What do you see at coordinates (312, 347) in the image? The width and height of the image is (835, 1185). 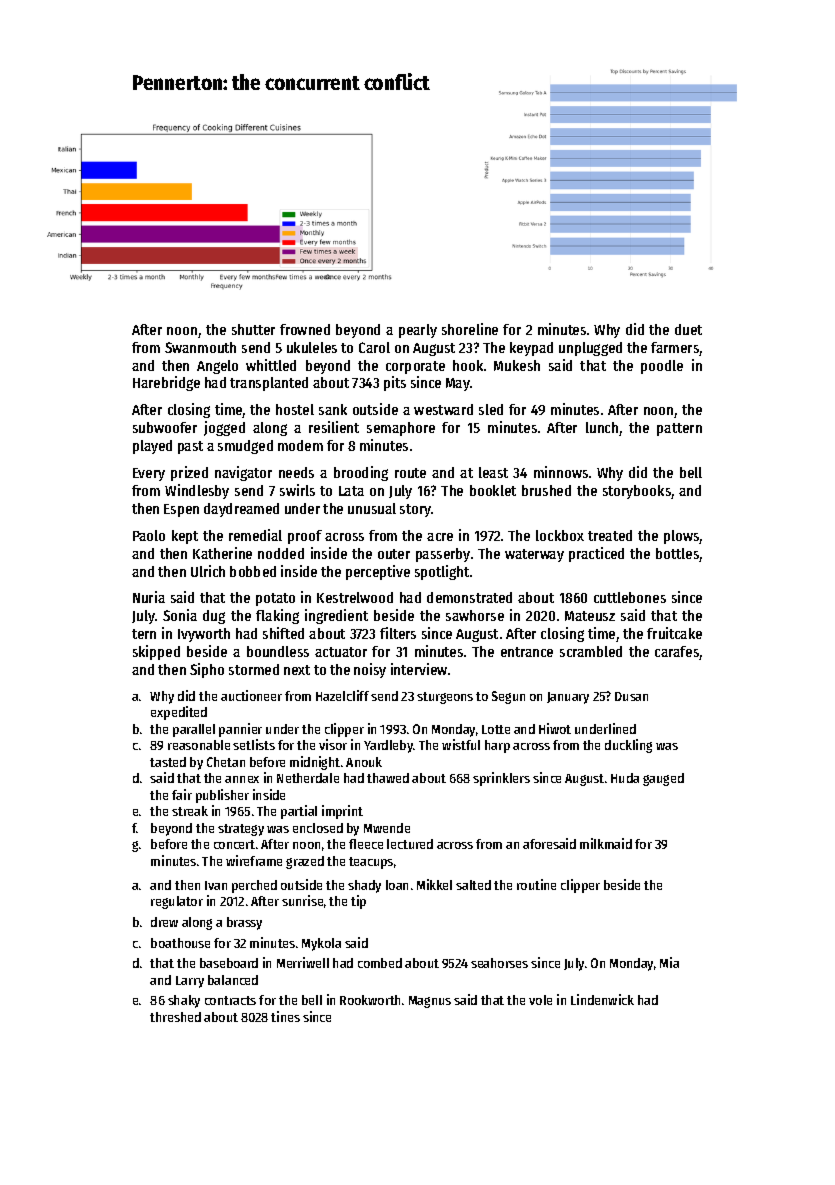 I see `ukuleles` at bounding box center [312, 347].
